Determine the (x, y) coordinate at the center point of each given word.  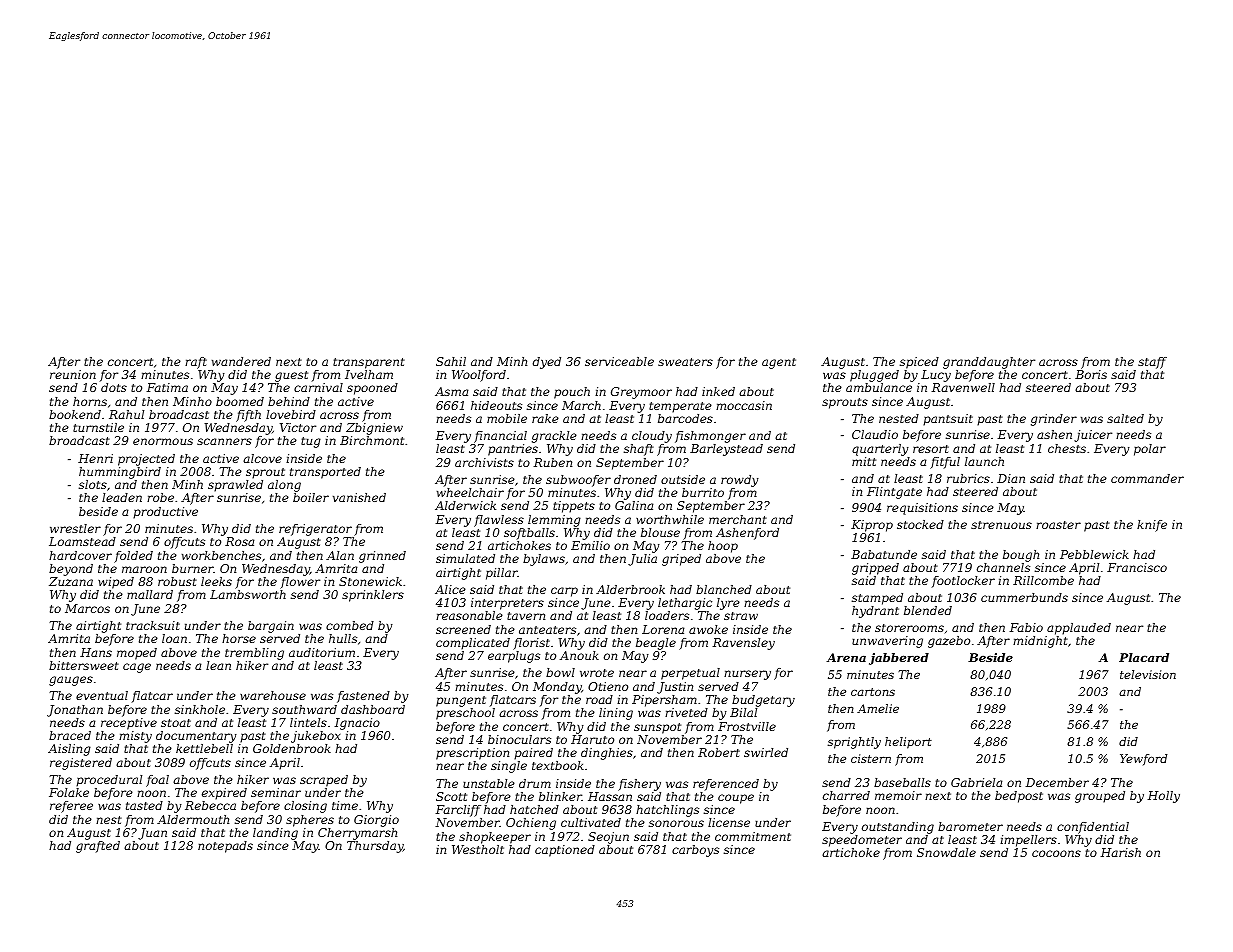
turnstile (98, 427)
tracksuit (153, 625)
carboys (695, 851)
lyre (728, 604)
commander (1147, 478)
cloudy (652, 437)
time (345, 805)
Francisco (1137, 567)
